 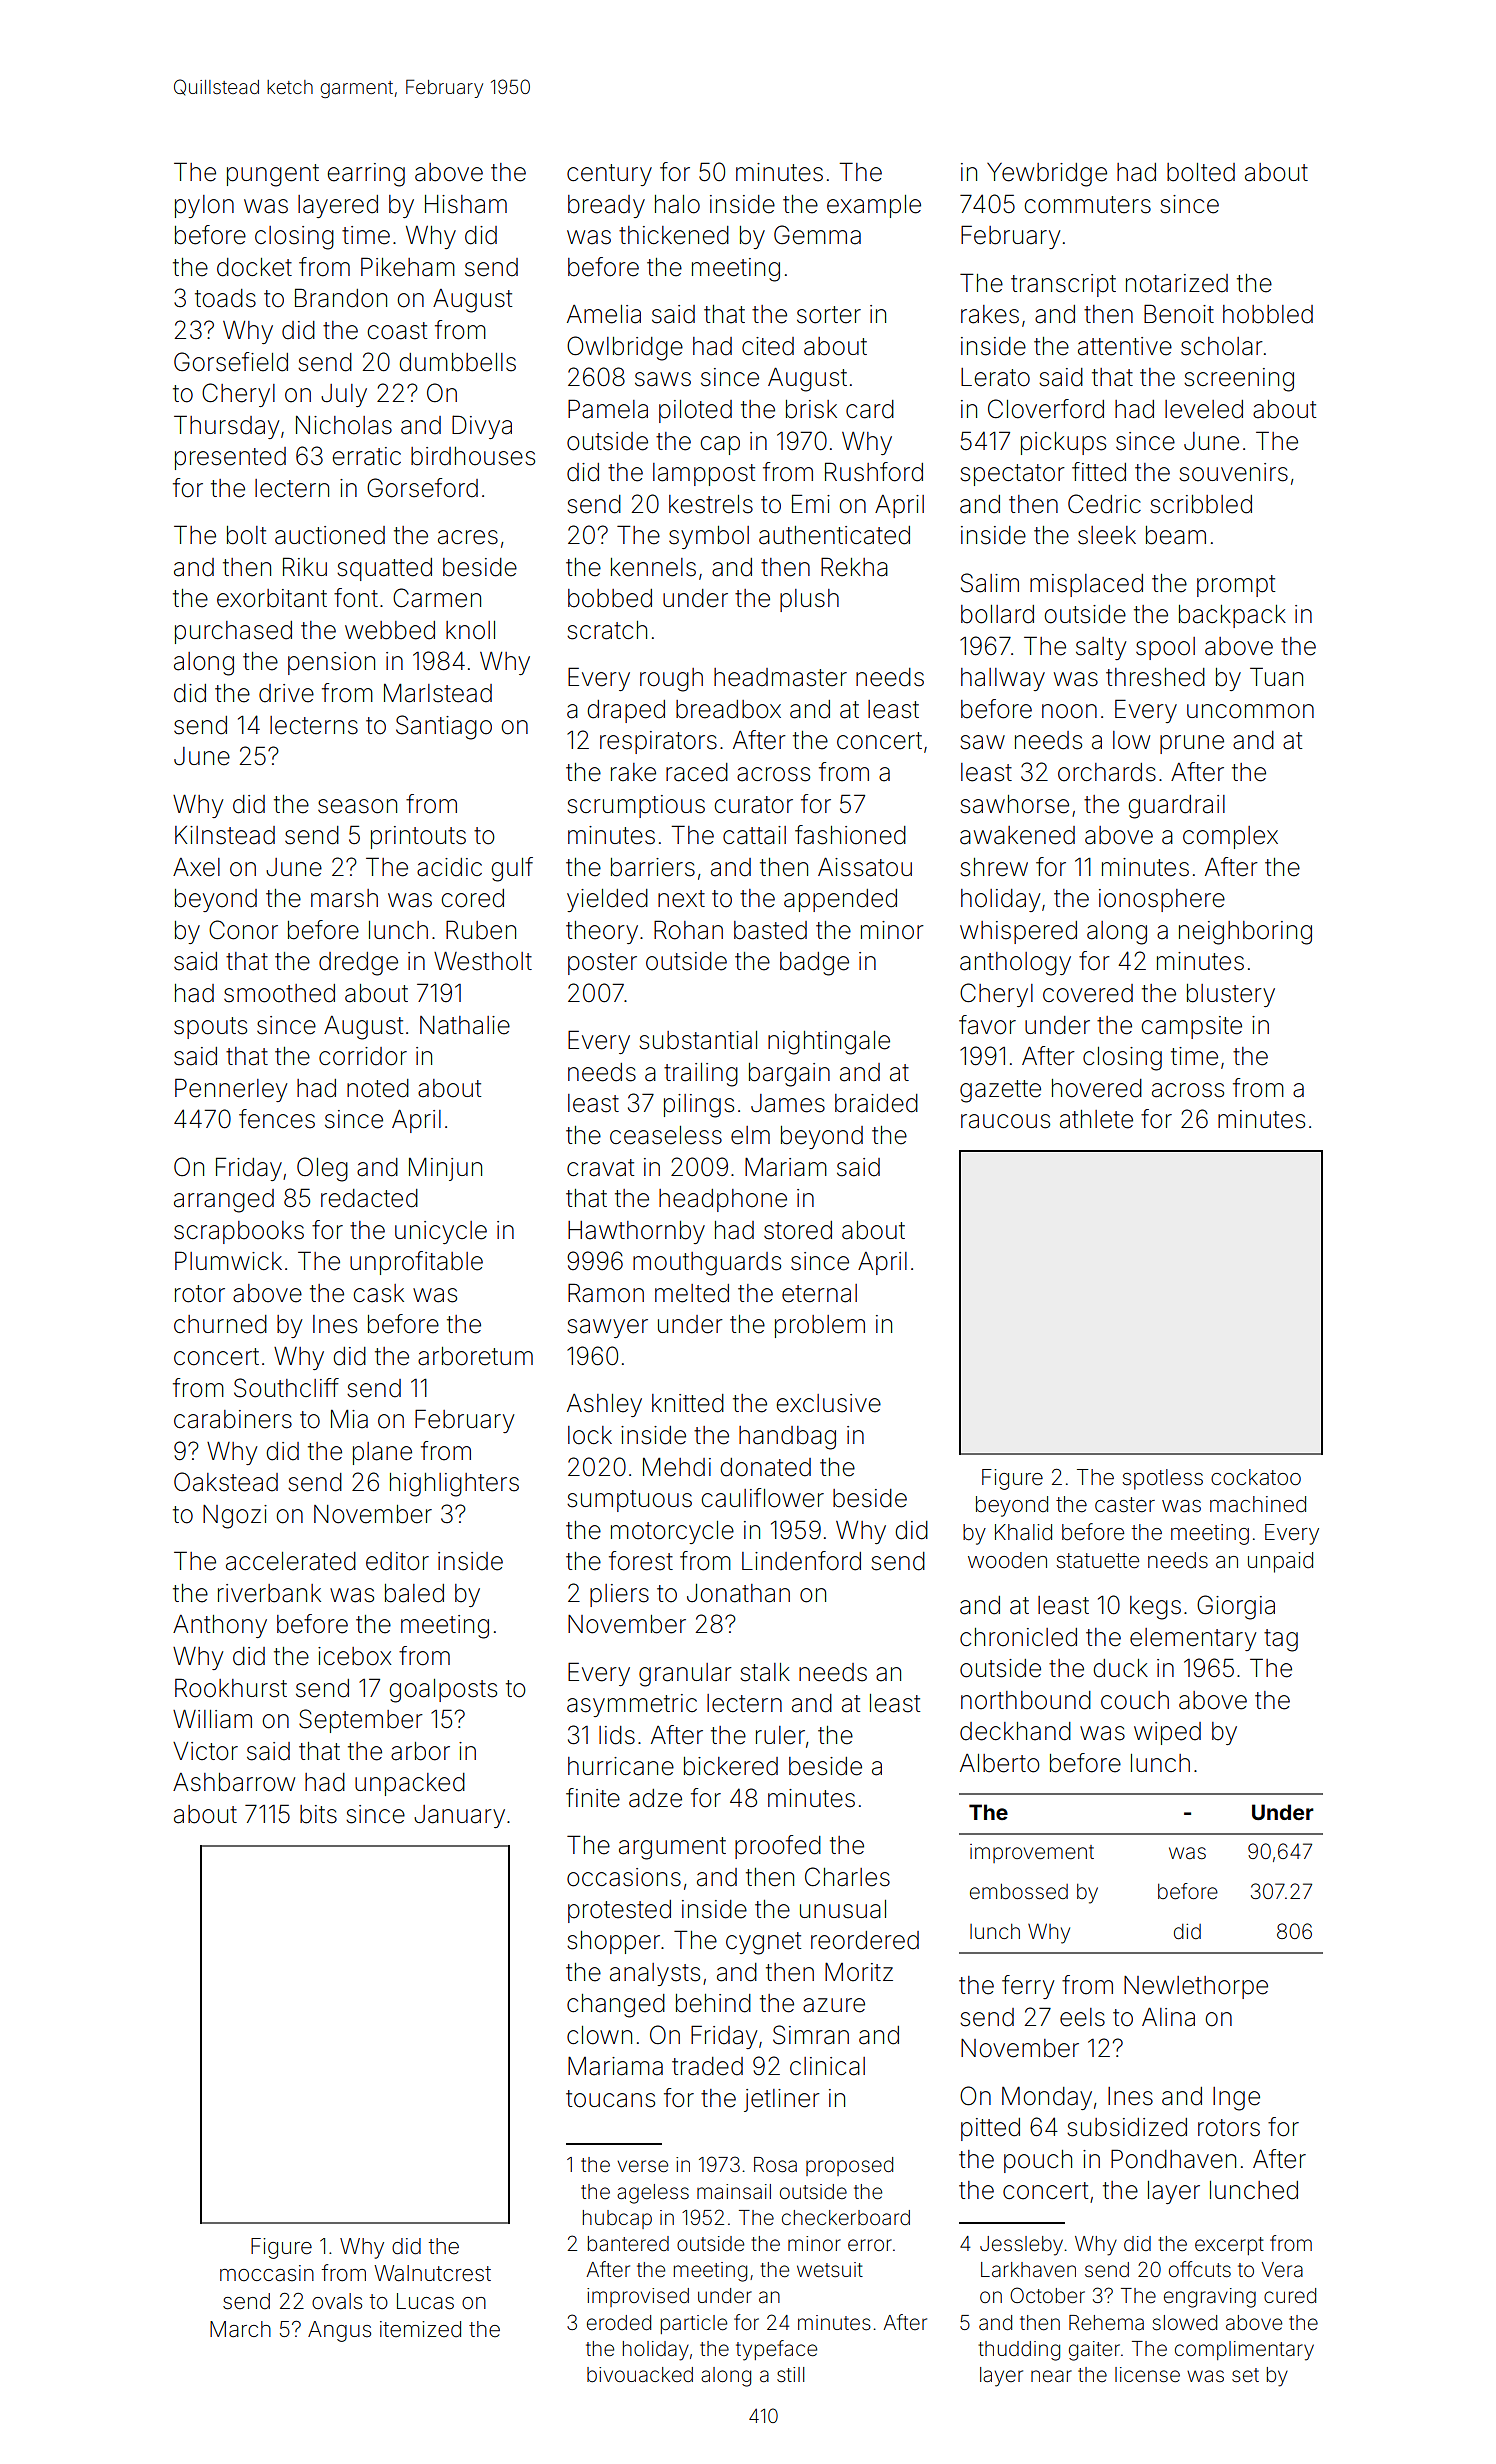 I want to click on century, so click(x=609, y=175).
